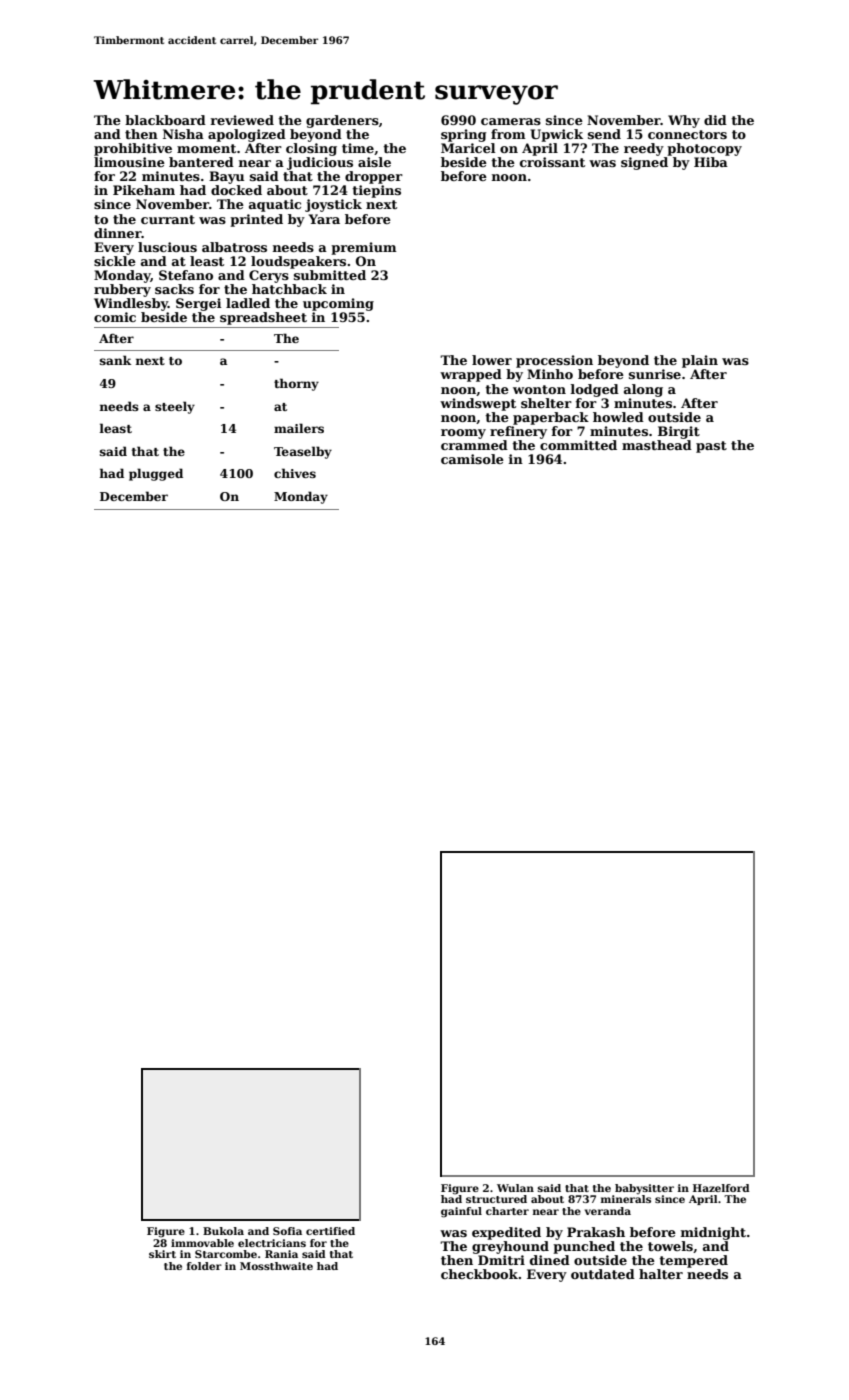  I want to click on folder, so click(204, 1266).
